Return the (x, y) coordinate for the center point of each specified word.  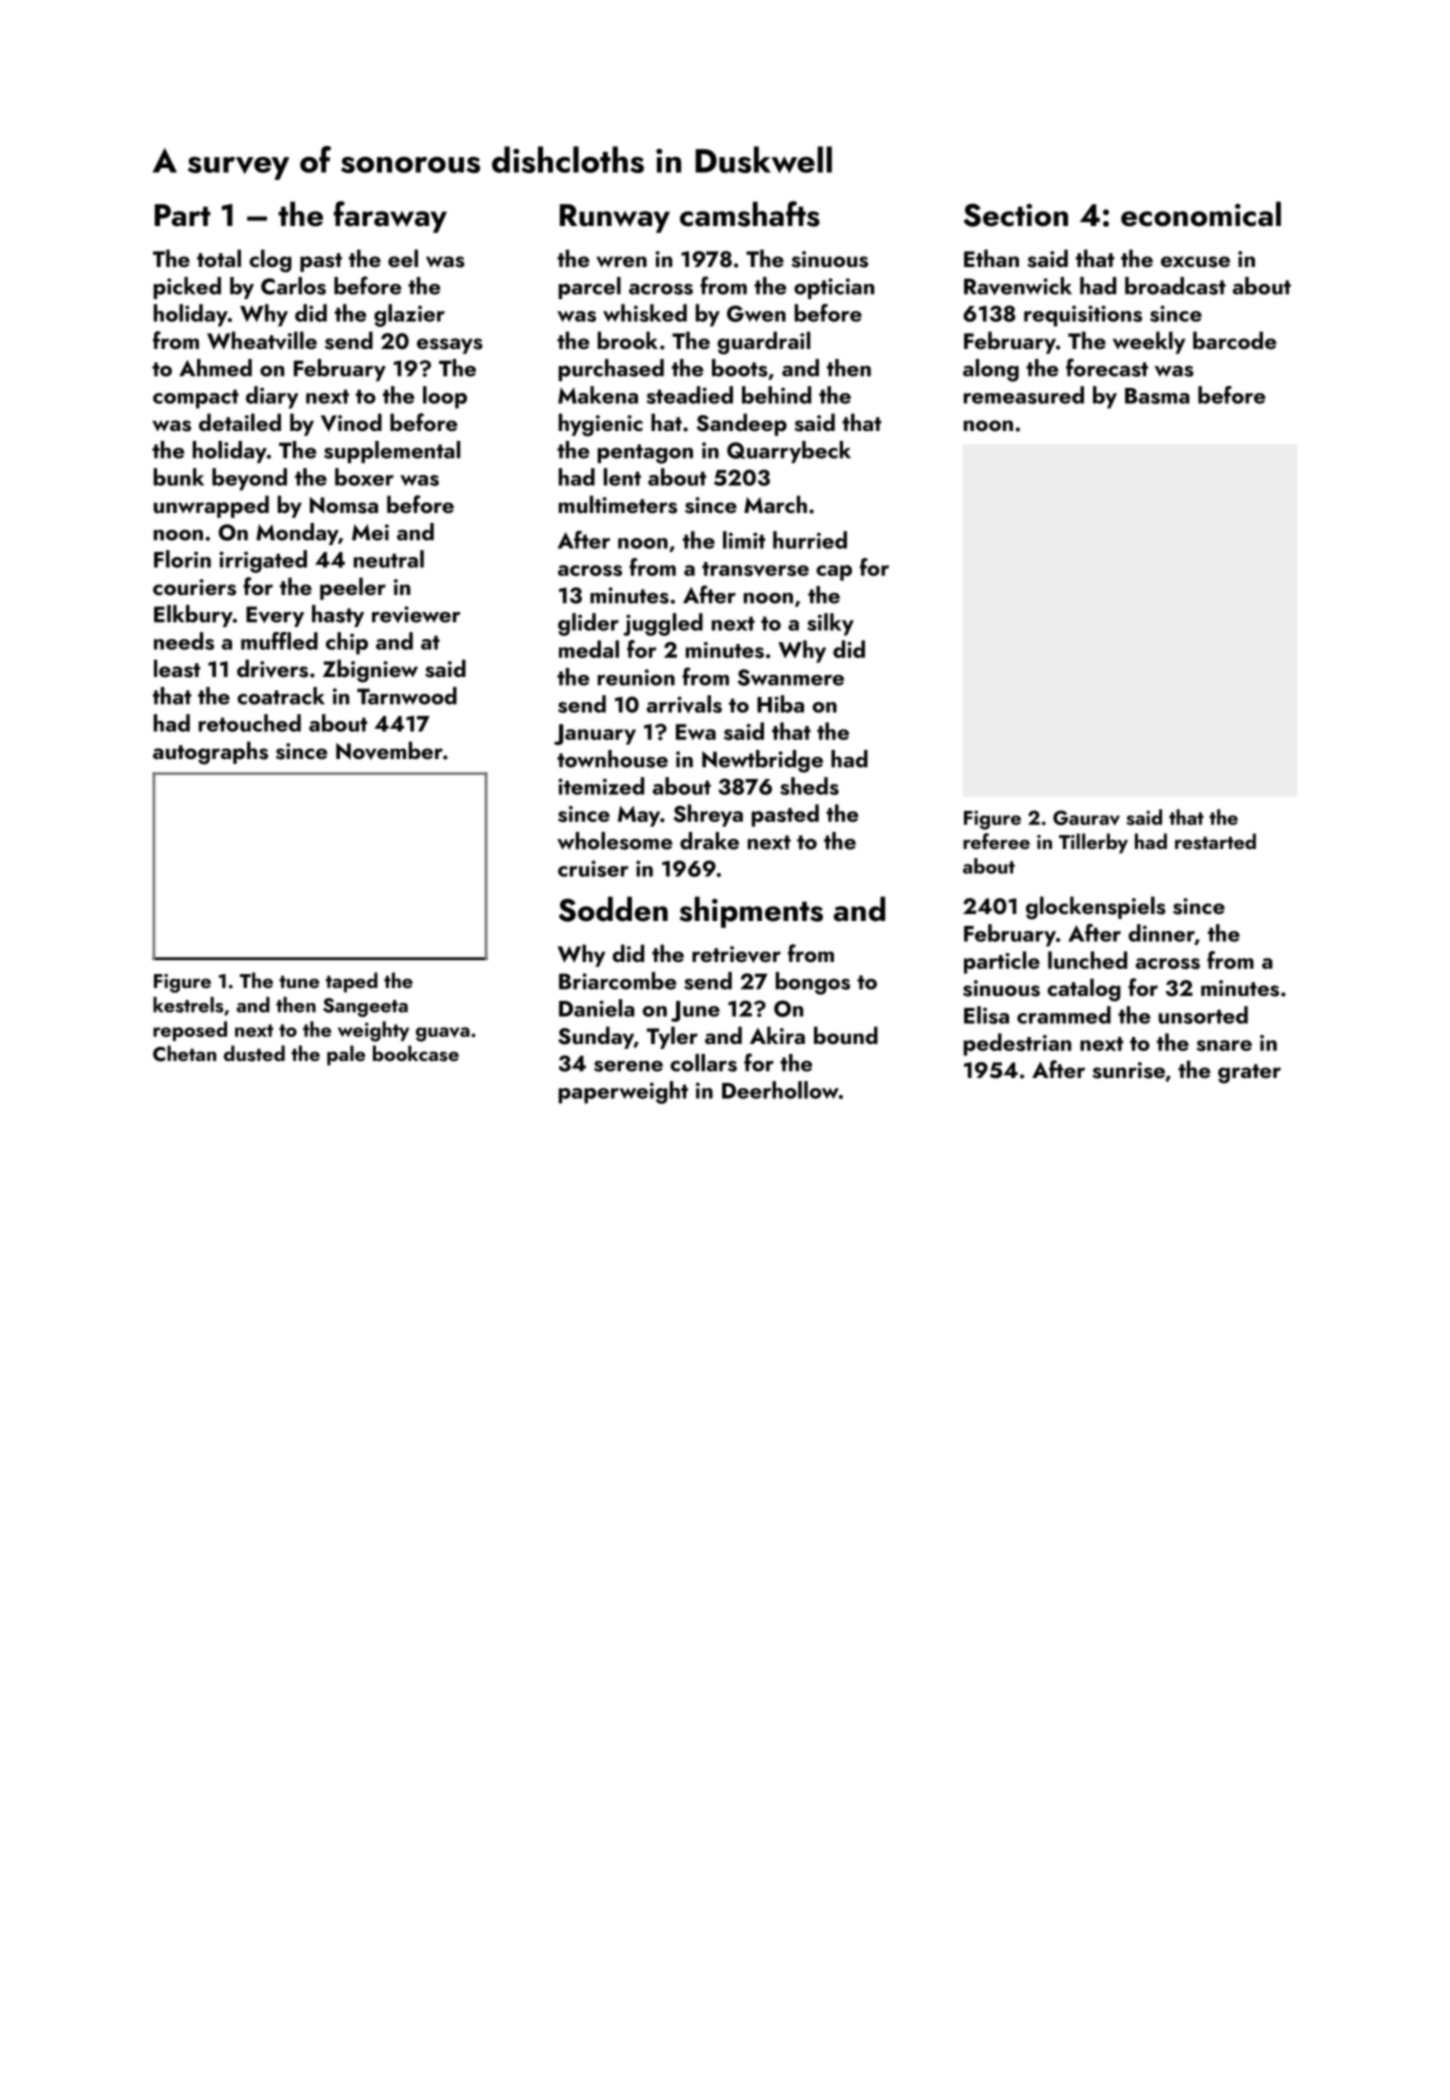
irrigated (263, 561)
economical (1201, 214)
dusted (254, 1053)
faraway (390, 217)
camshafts (750, 214)
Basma (1157, 396)
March (775, 504)
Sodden (613, 909)
